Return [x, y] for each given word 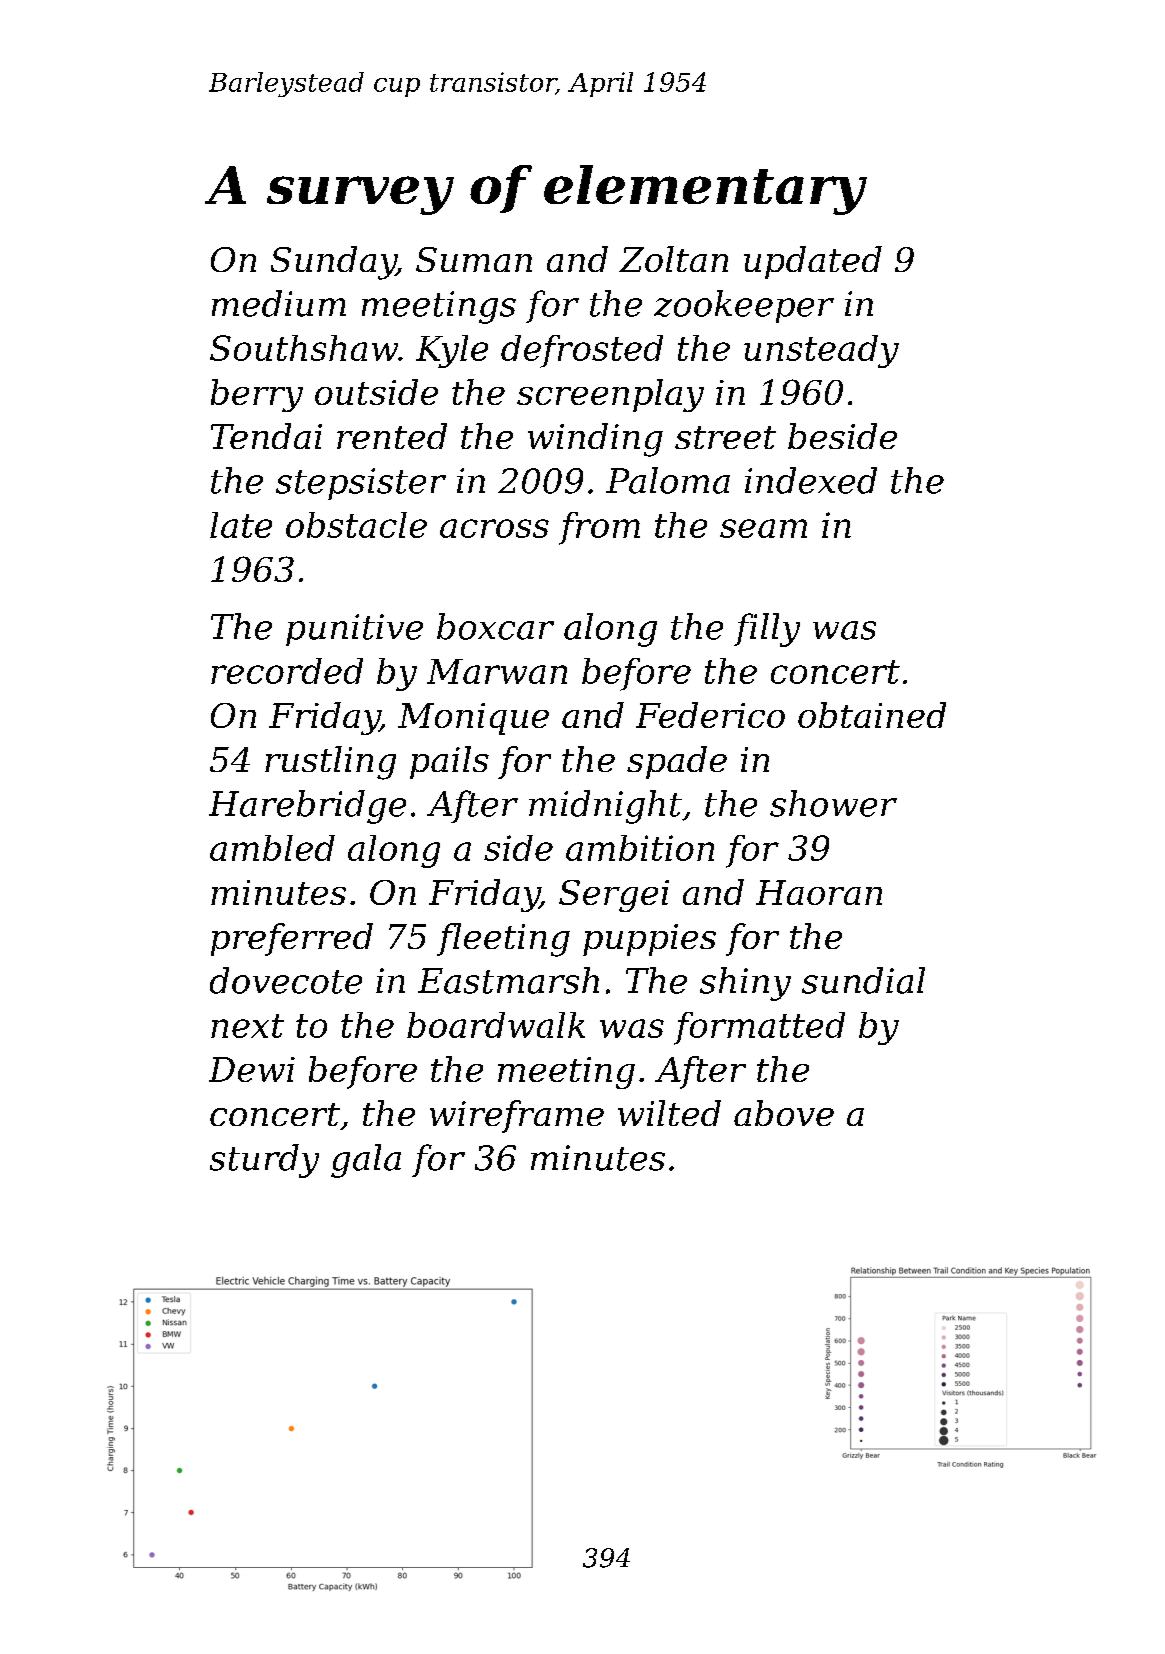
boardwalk [496, 1025]
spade [677, 762]
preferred [292, 939]
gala [366, 1161]
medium [279, 303]
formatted [759, 1028]
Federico [710, 715]
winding [595, 440]
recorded [287, 671]
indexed [811, 480]
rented [392, 436]
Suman [474, 259]
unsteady [821, 351]
